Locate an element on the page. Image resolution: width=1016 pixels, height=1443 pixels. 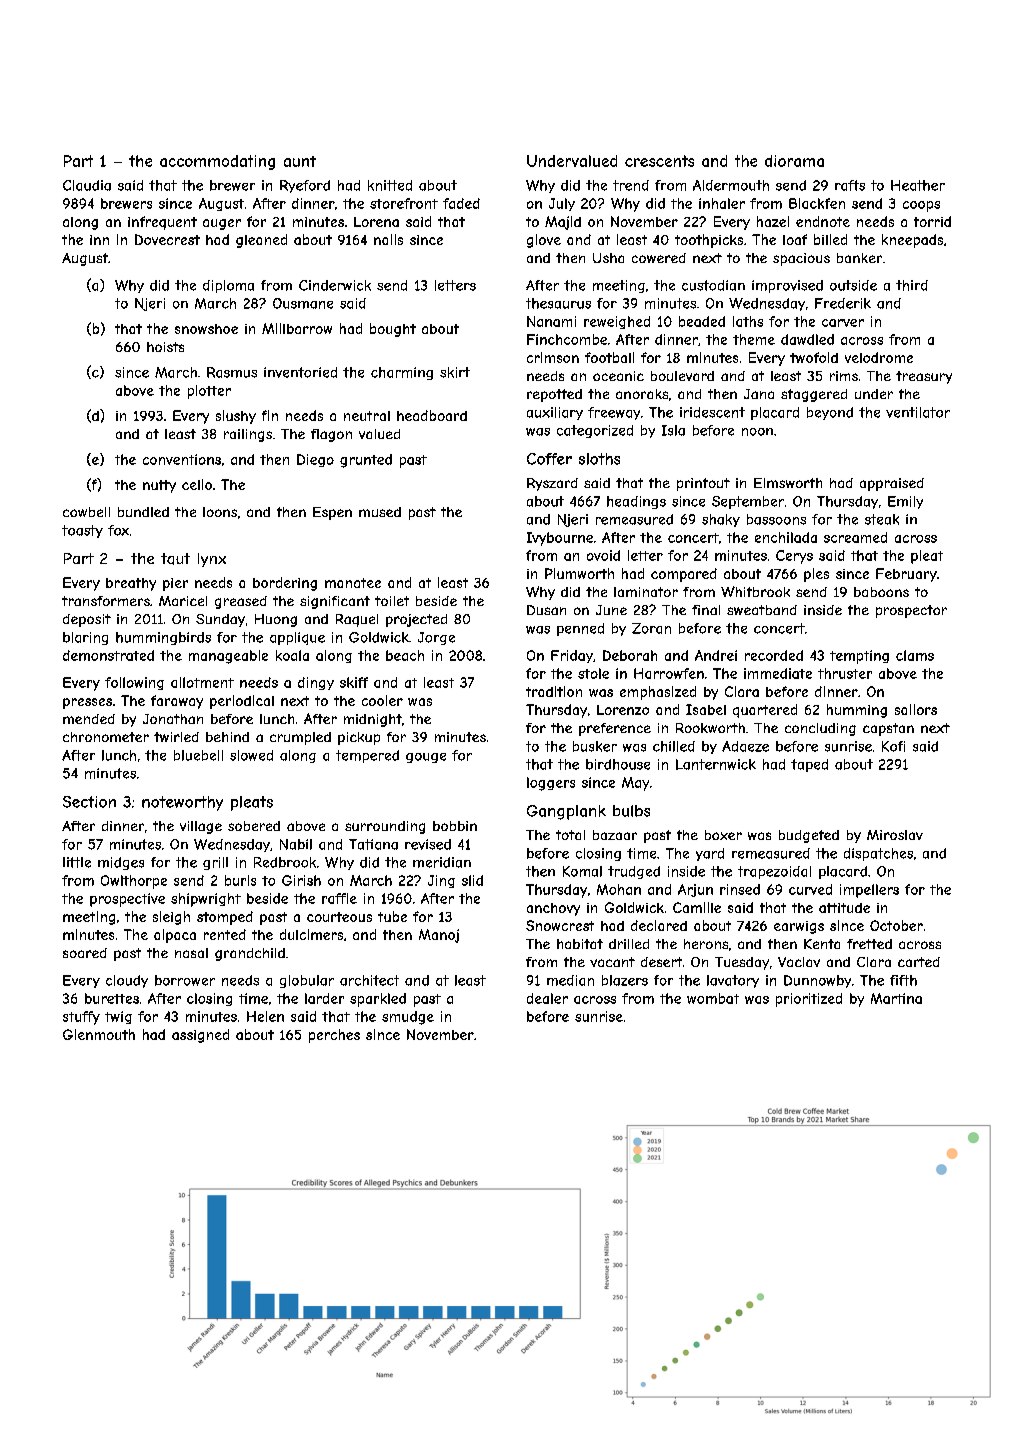
transformers is located at coordinates (106, 601).
